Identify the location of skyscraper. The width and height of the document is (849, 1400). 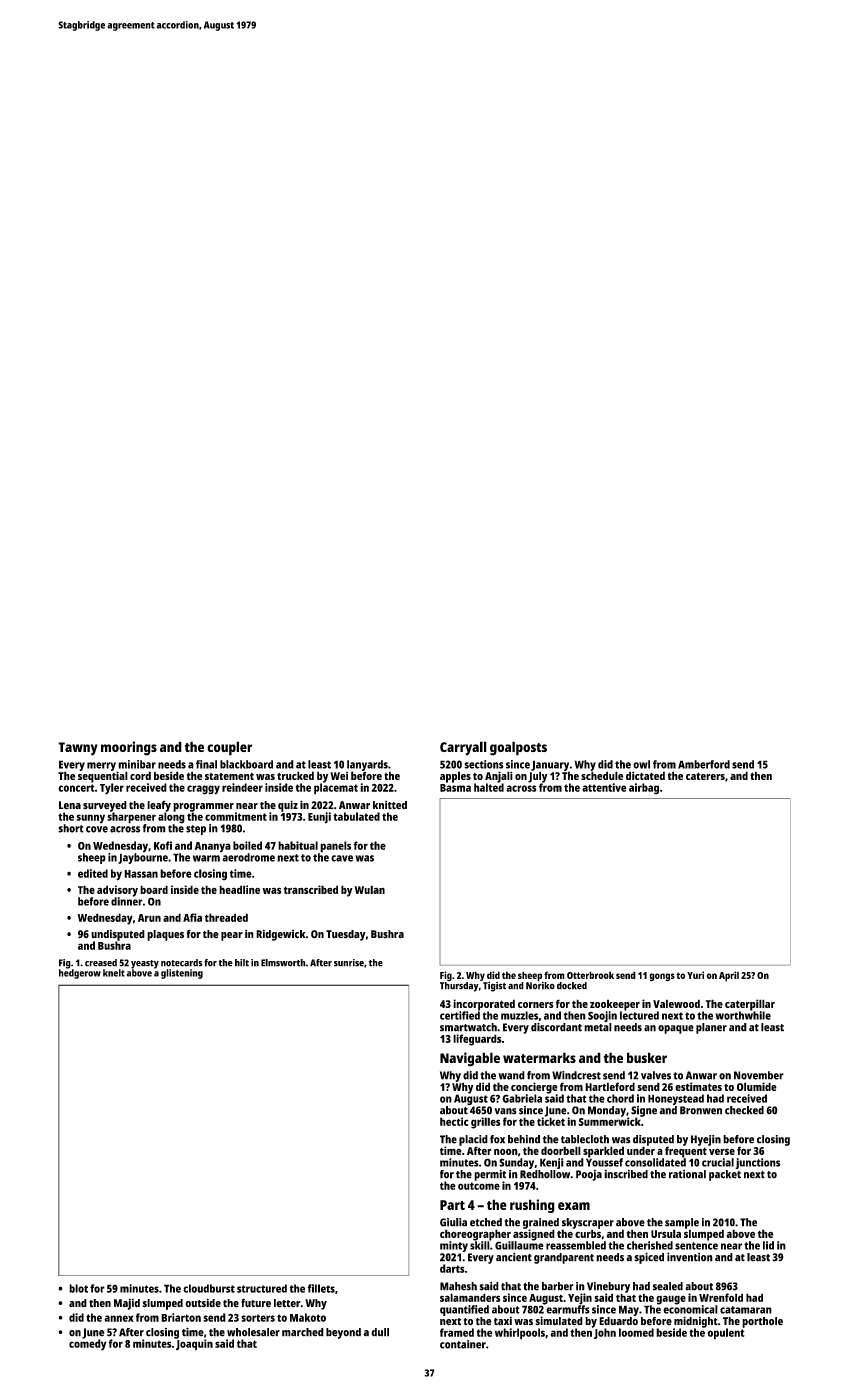
(588, 1223).
